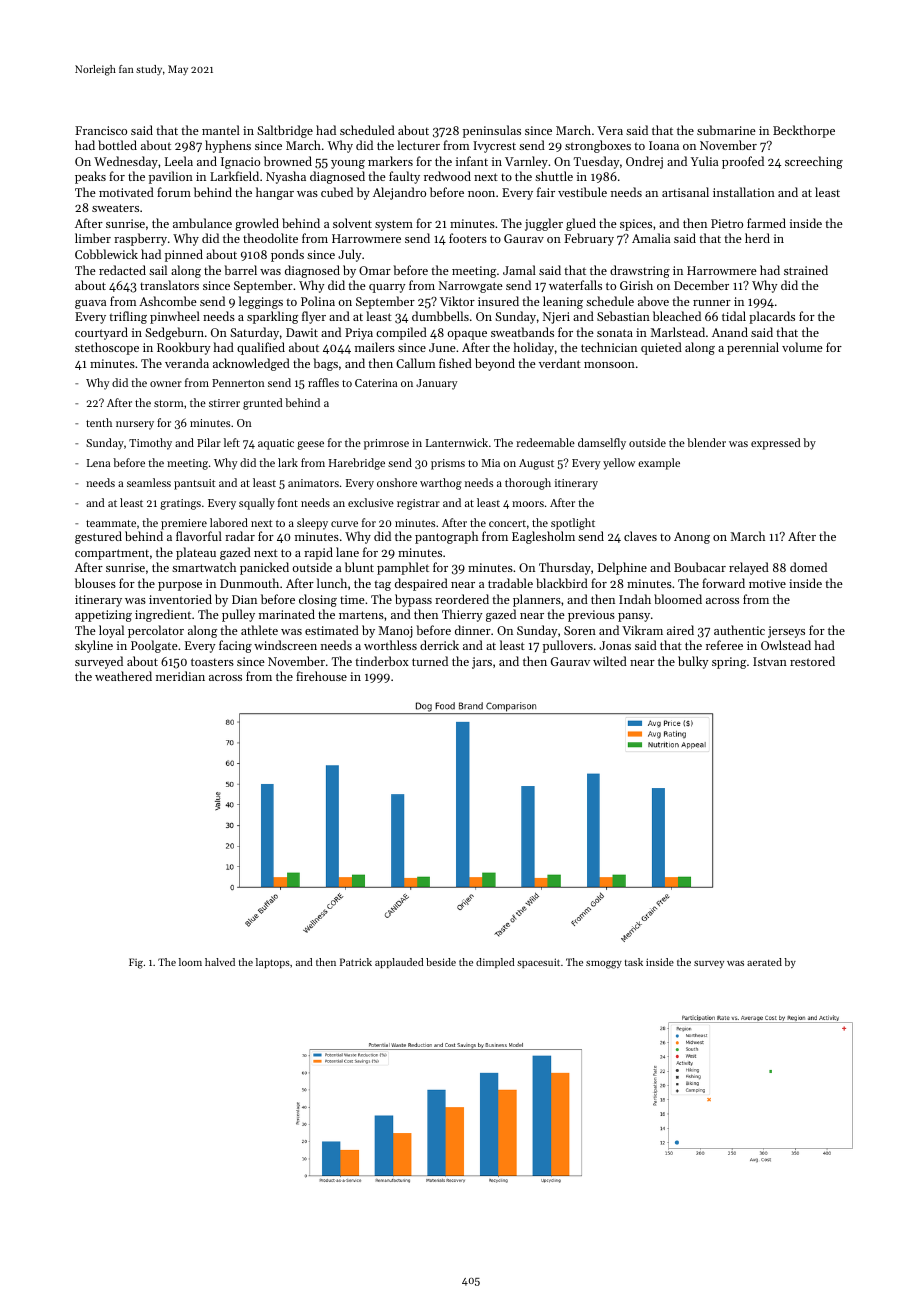 This screenshot has width=924, height=1308. What do you see at coordinates (753, 348) in the screenshot?
I see `perennial` at bounding box center [753, 348].
